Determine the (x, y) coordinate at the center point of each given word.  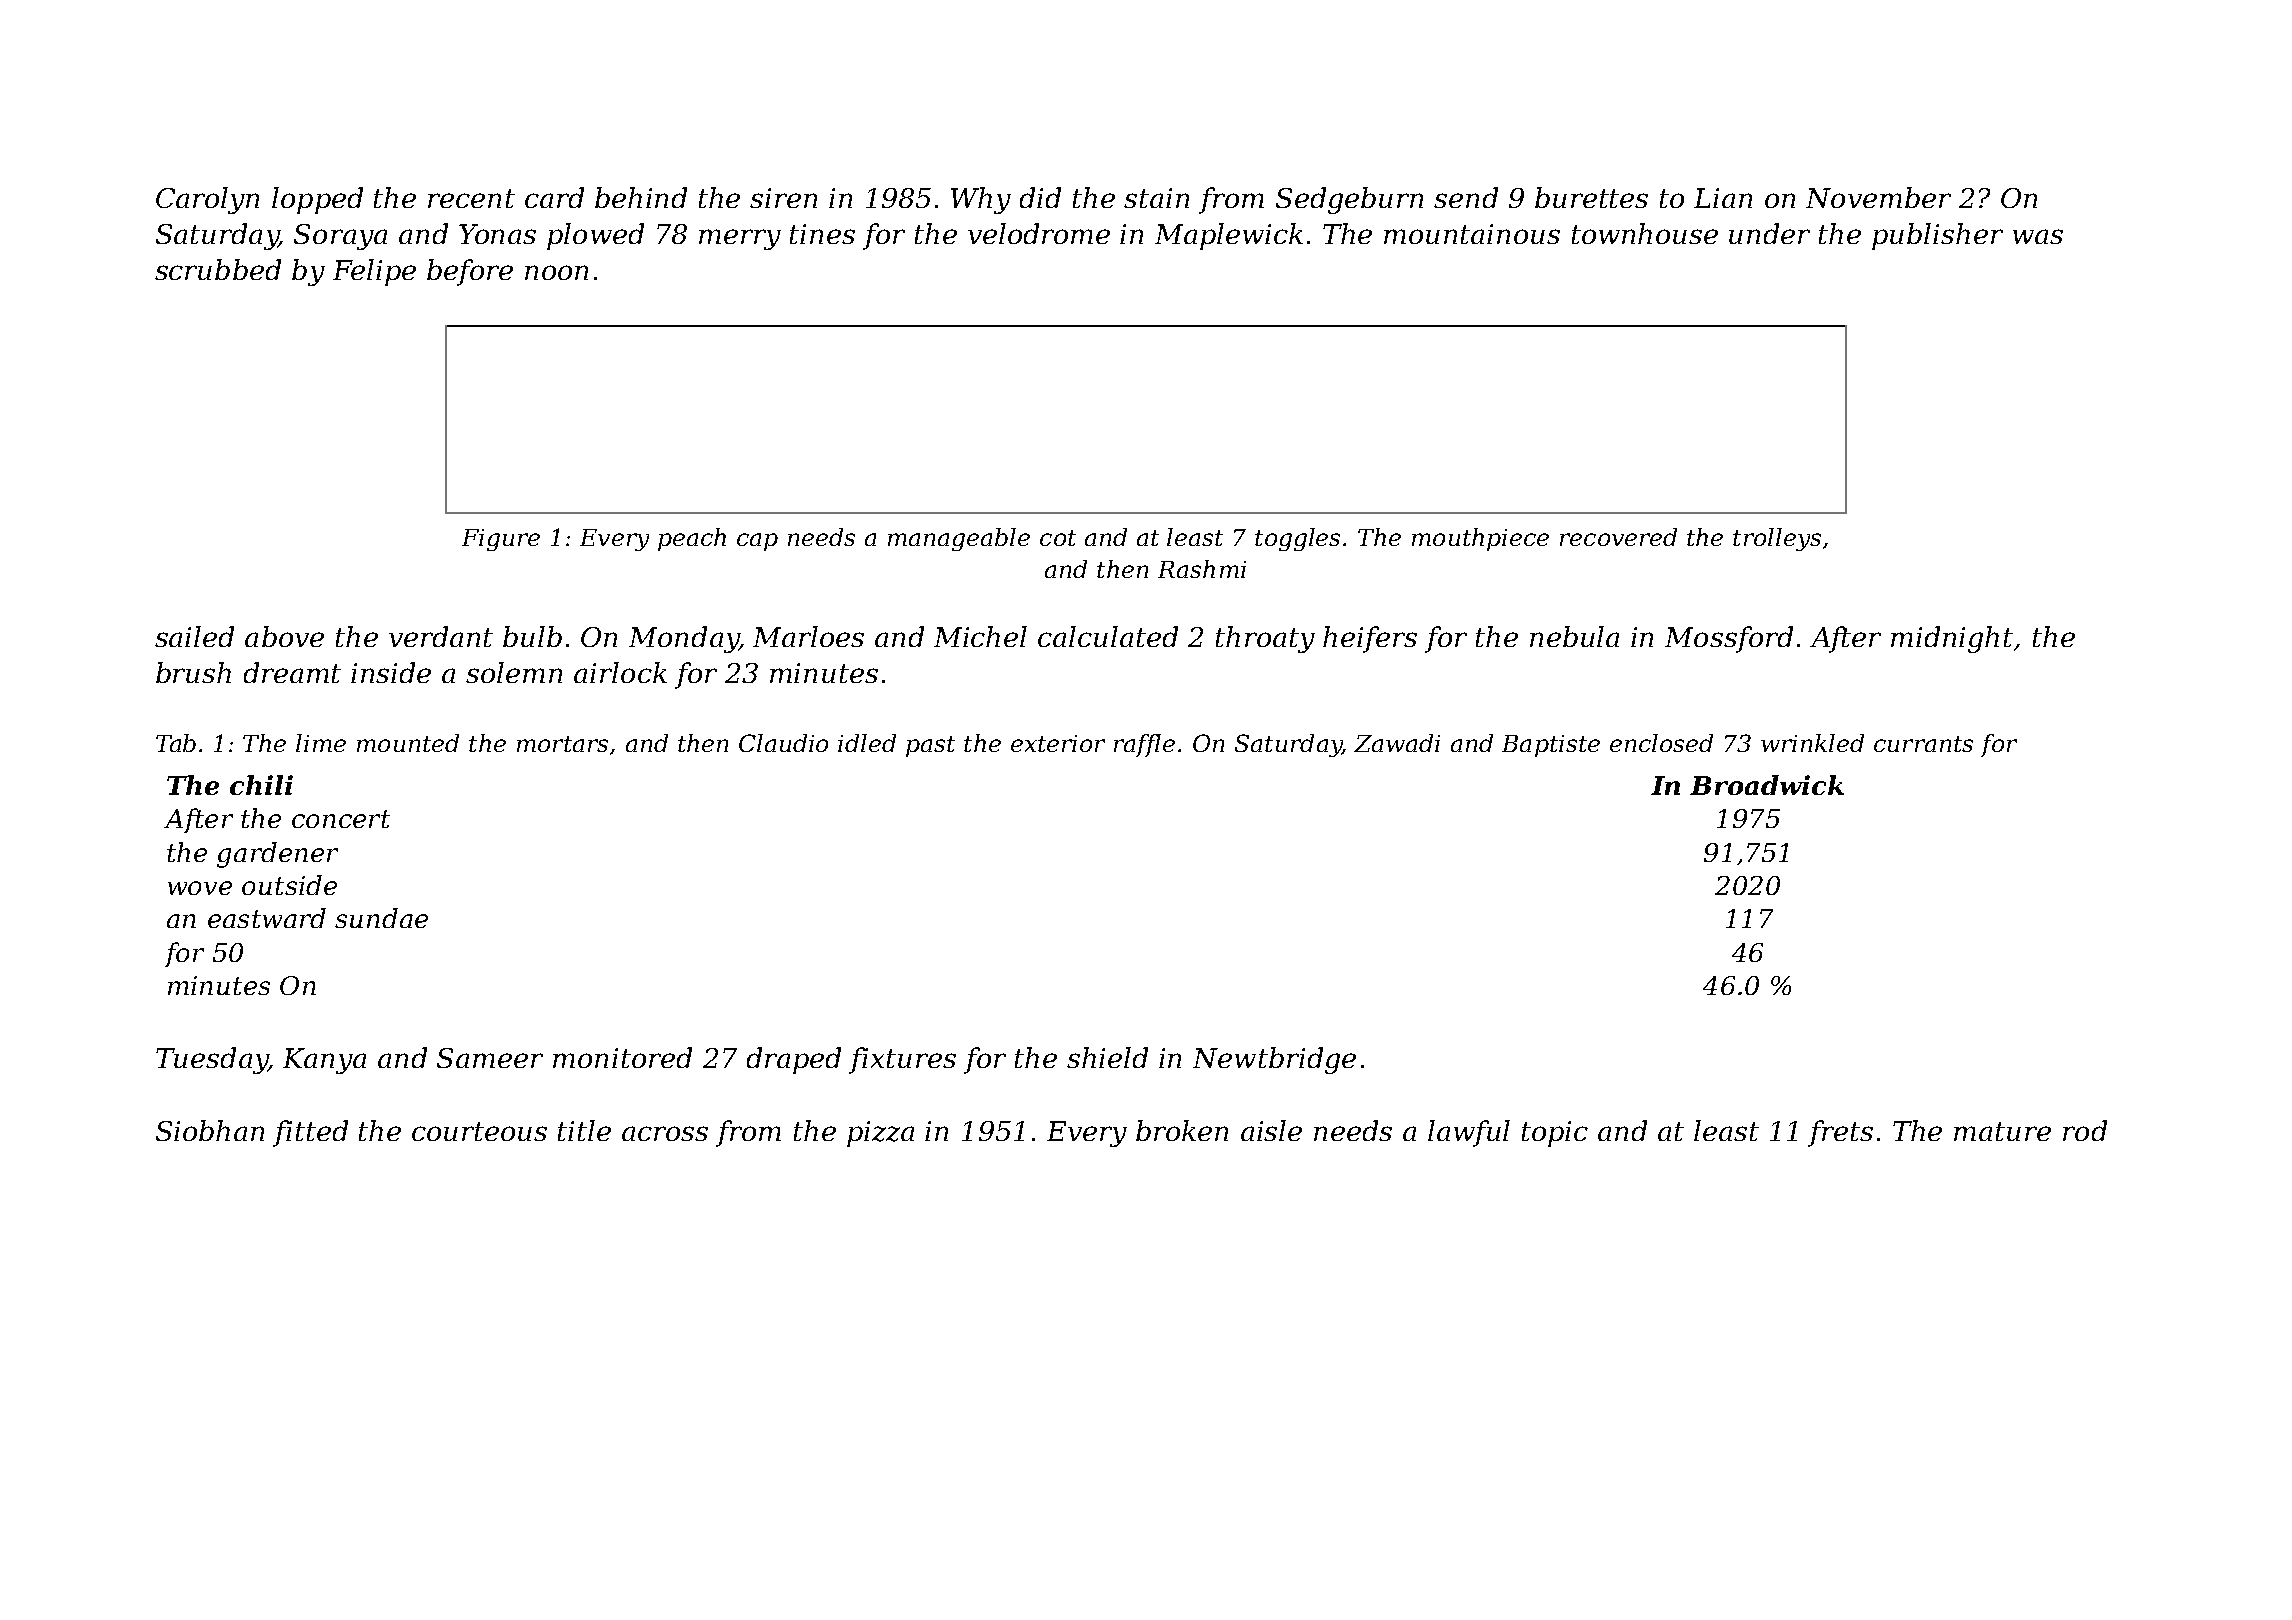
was (2038, 236)
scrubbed (218, 269)
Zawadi (1397, 743)
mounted (408, 743)
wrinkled (1812, 743)
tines (822, 234)
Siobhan (210, 1130)
